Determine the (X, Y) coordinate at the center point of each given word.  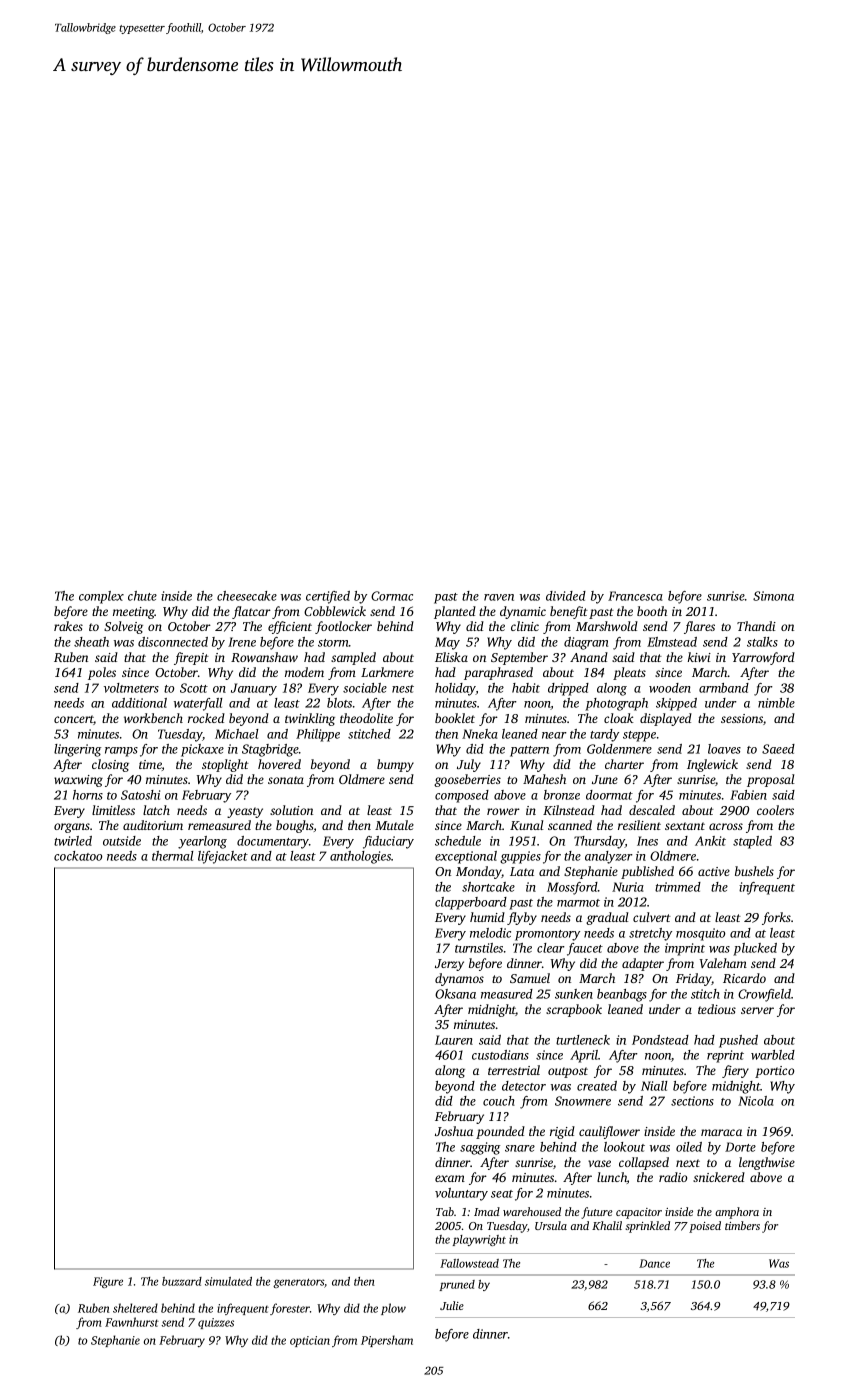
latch (156, 810)
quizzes (216, 1323)
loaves (724, 749)
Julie (452, 1305)
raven (499, 597)
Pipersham (387, 1341)
